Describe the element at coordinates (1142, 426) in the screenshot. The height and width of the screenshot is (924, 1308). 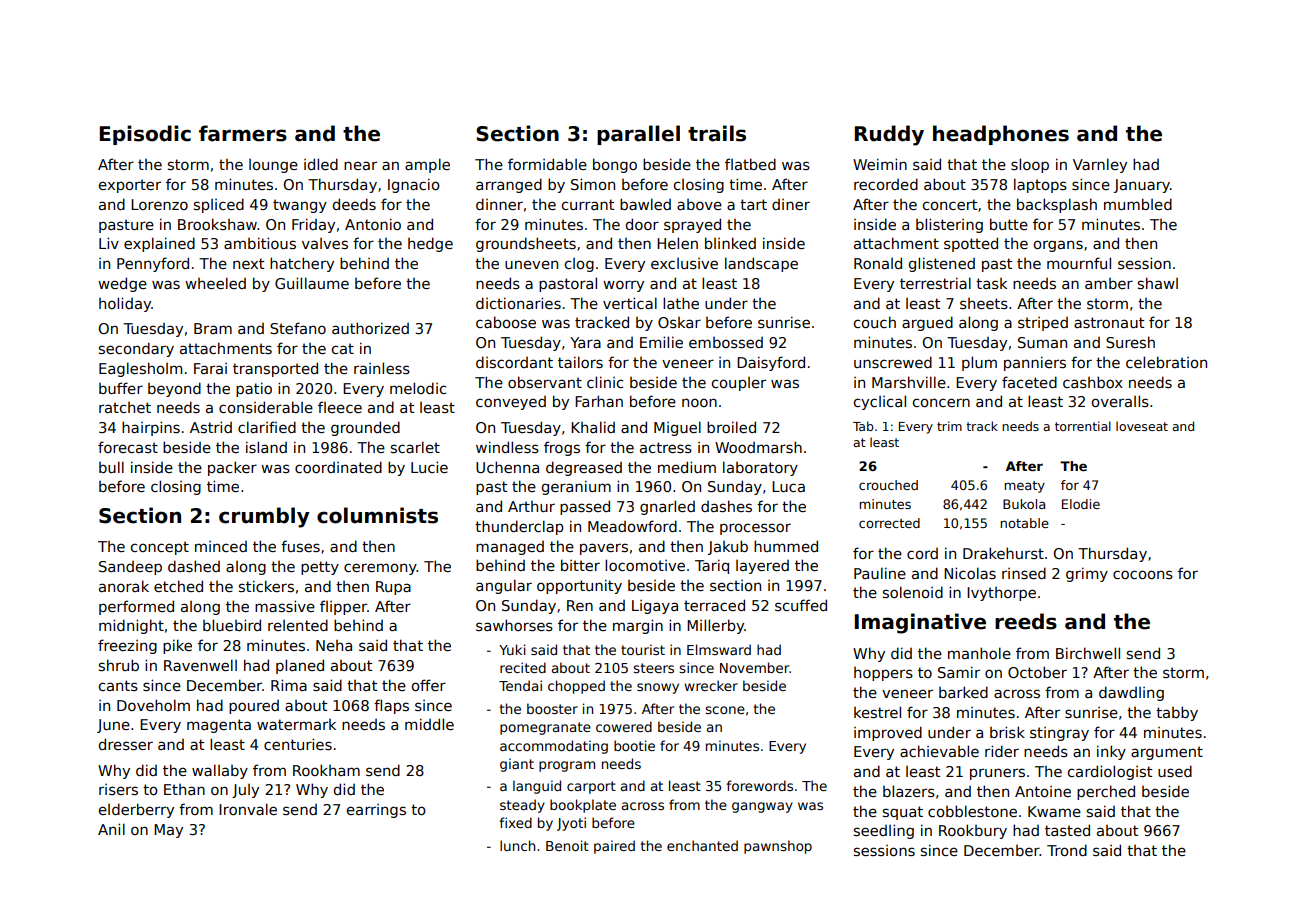
I see `loveseat` at that location.
